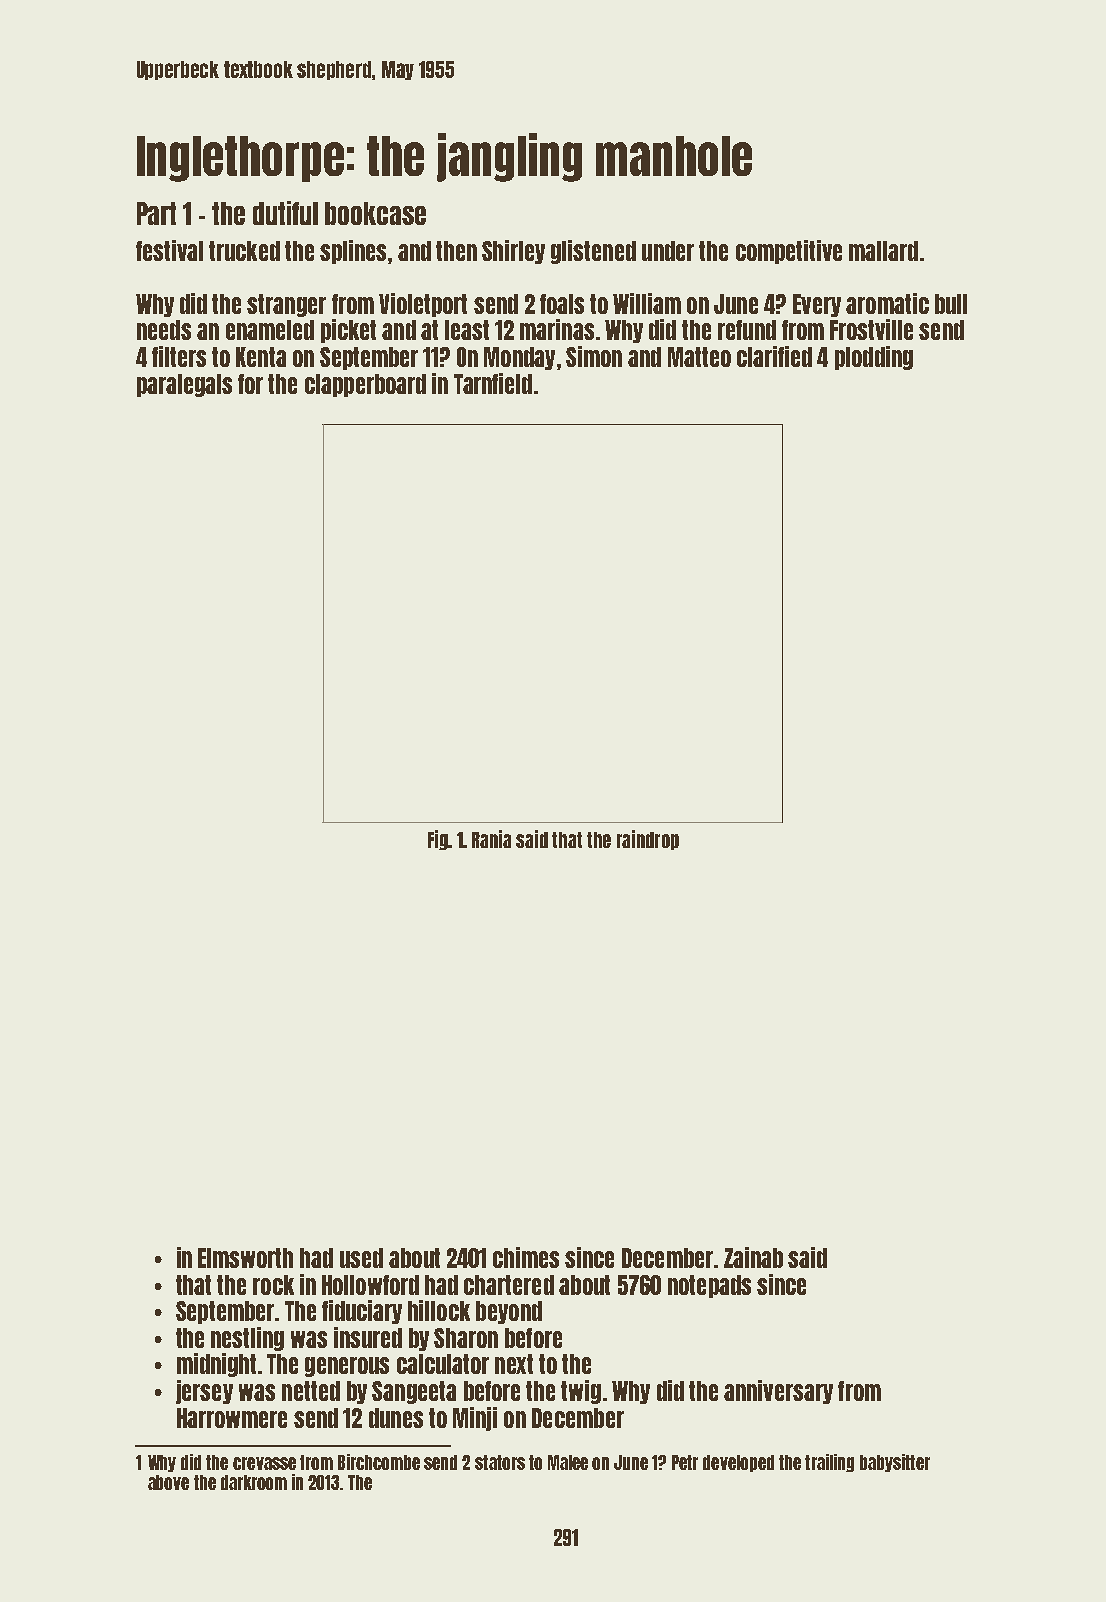 This image has width=1106, height=1602. I want to click on Rania, so click(491, 839).
